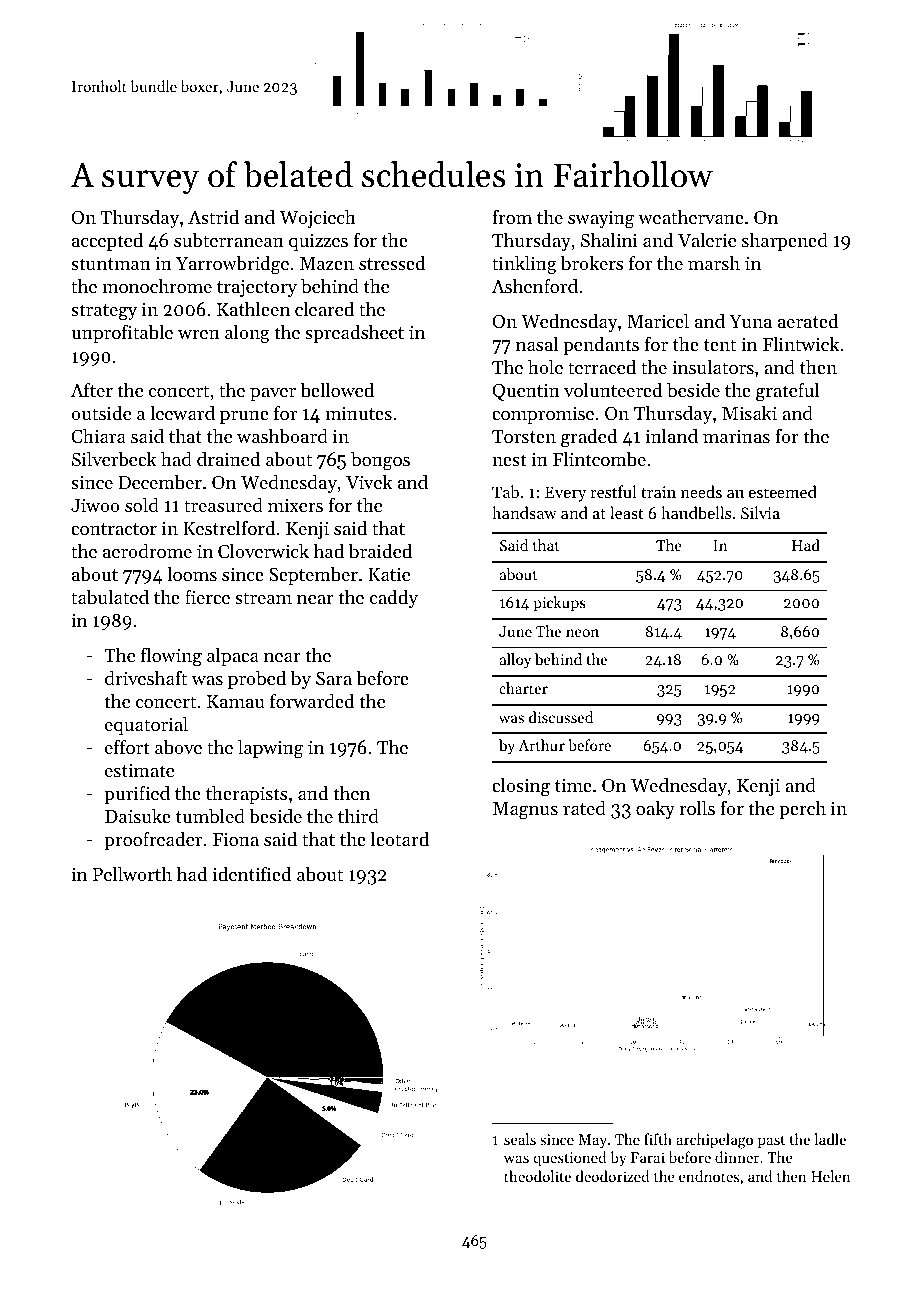 The image size is (924, 1311). I want to click on marsh, so click(714, 263).
